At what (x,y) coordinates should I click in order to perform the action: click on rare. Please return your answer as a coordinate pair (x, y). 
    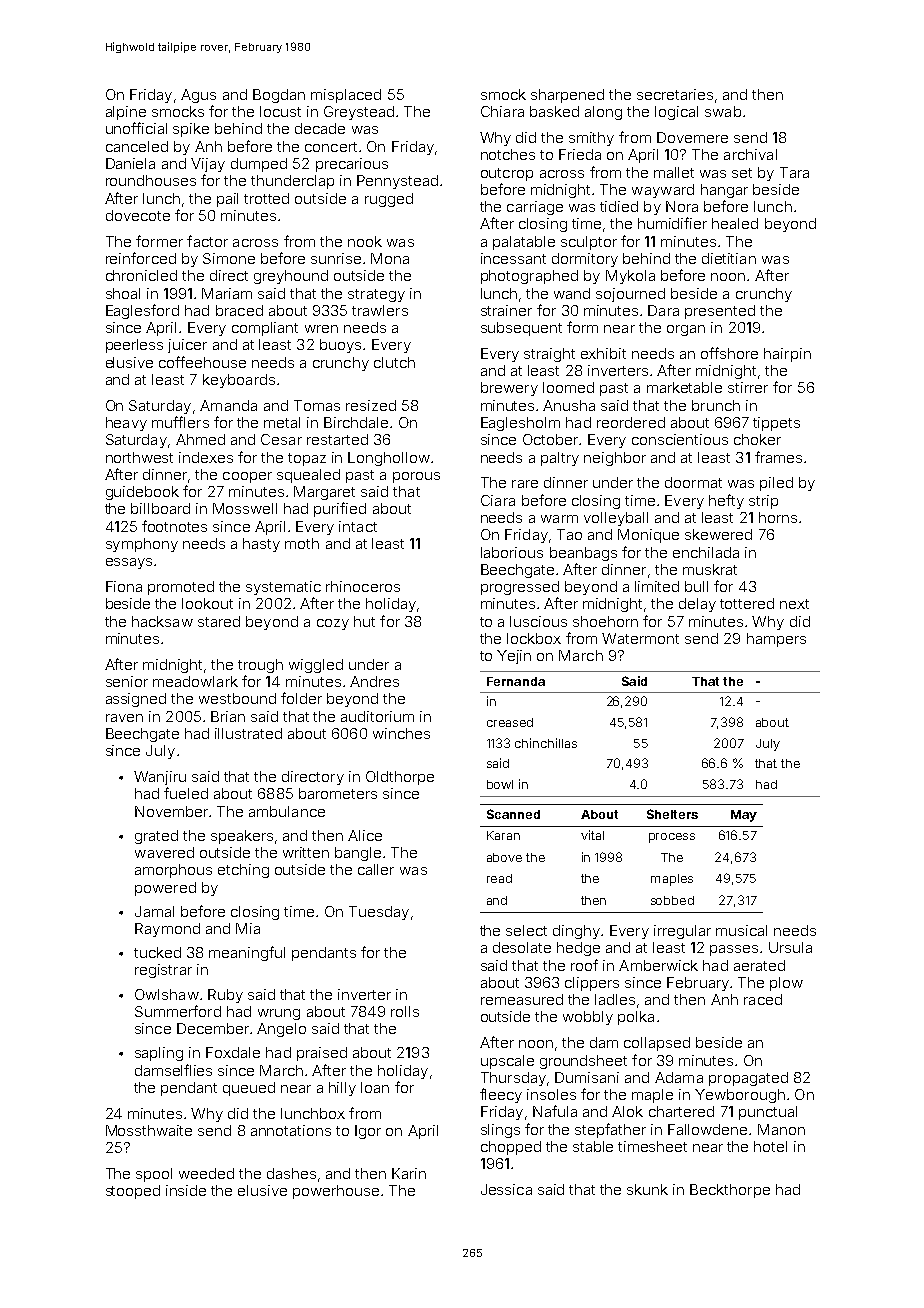
    Looking at the image, I should click on (525, 484).
